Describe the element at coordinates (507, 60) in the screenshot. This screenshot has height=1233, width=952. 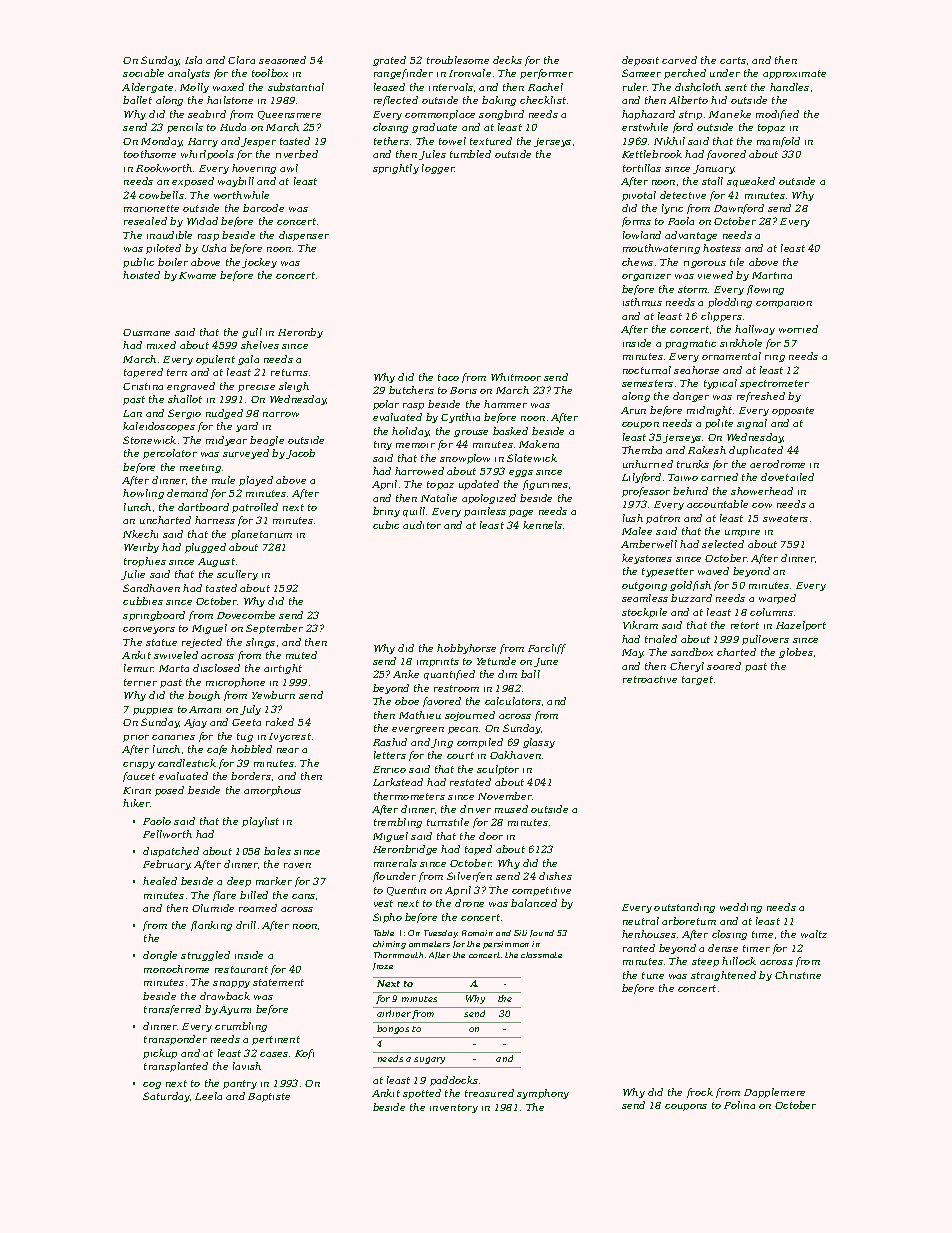
I see `decks` at that location.
